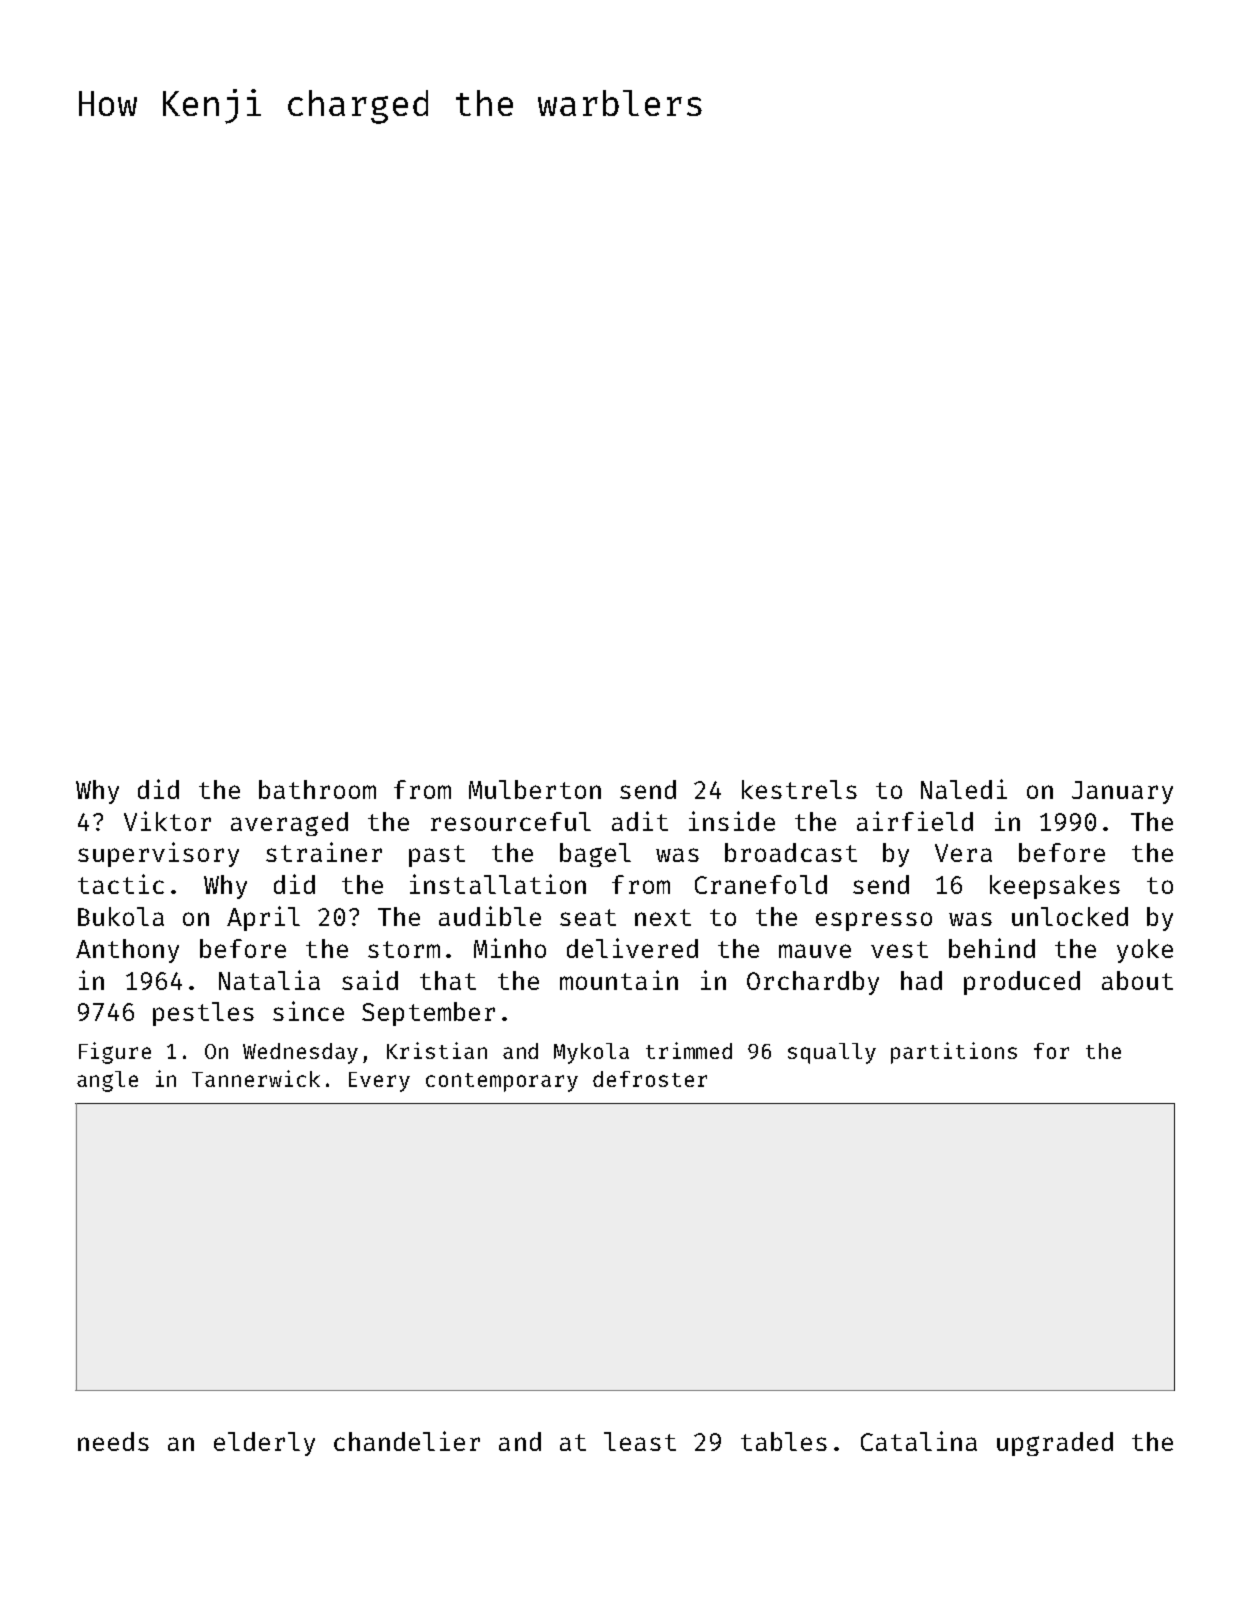  Describe the element at coordinates (632, 948) in the screenshot. I see `delivered` at that location.
